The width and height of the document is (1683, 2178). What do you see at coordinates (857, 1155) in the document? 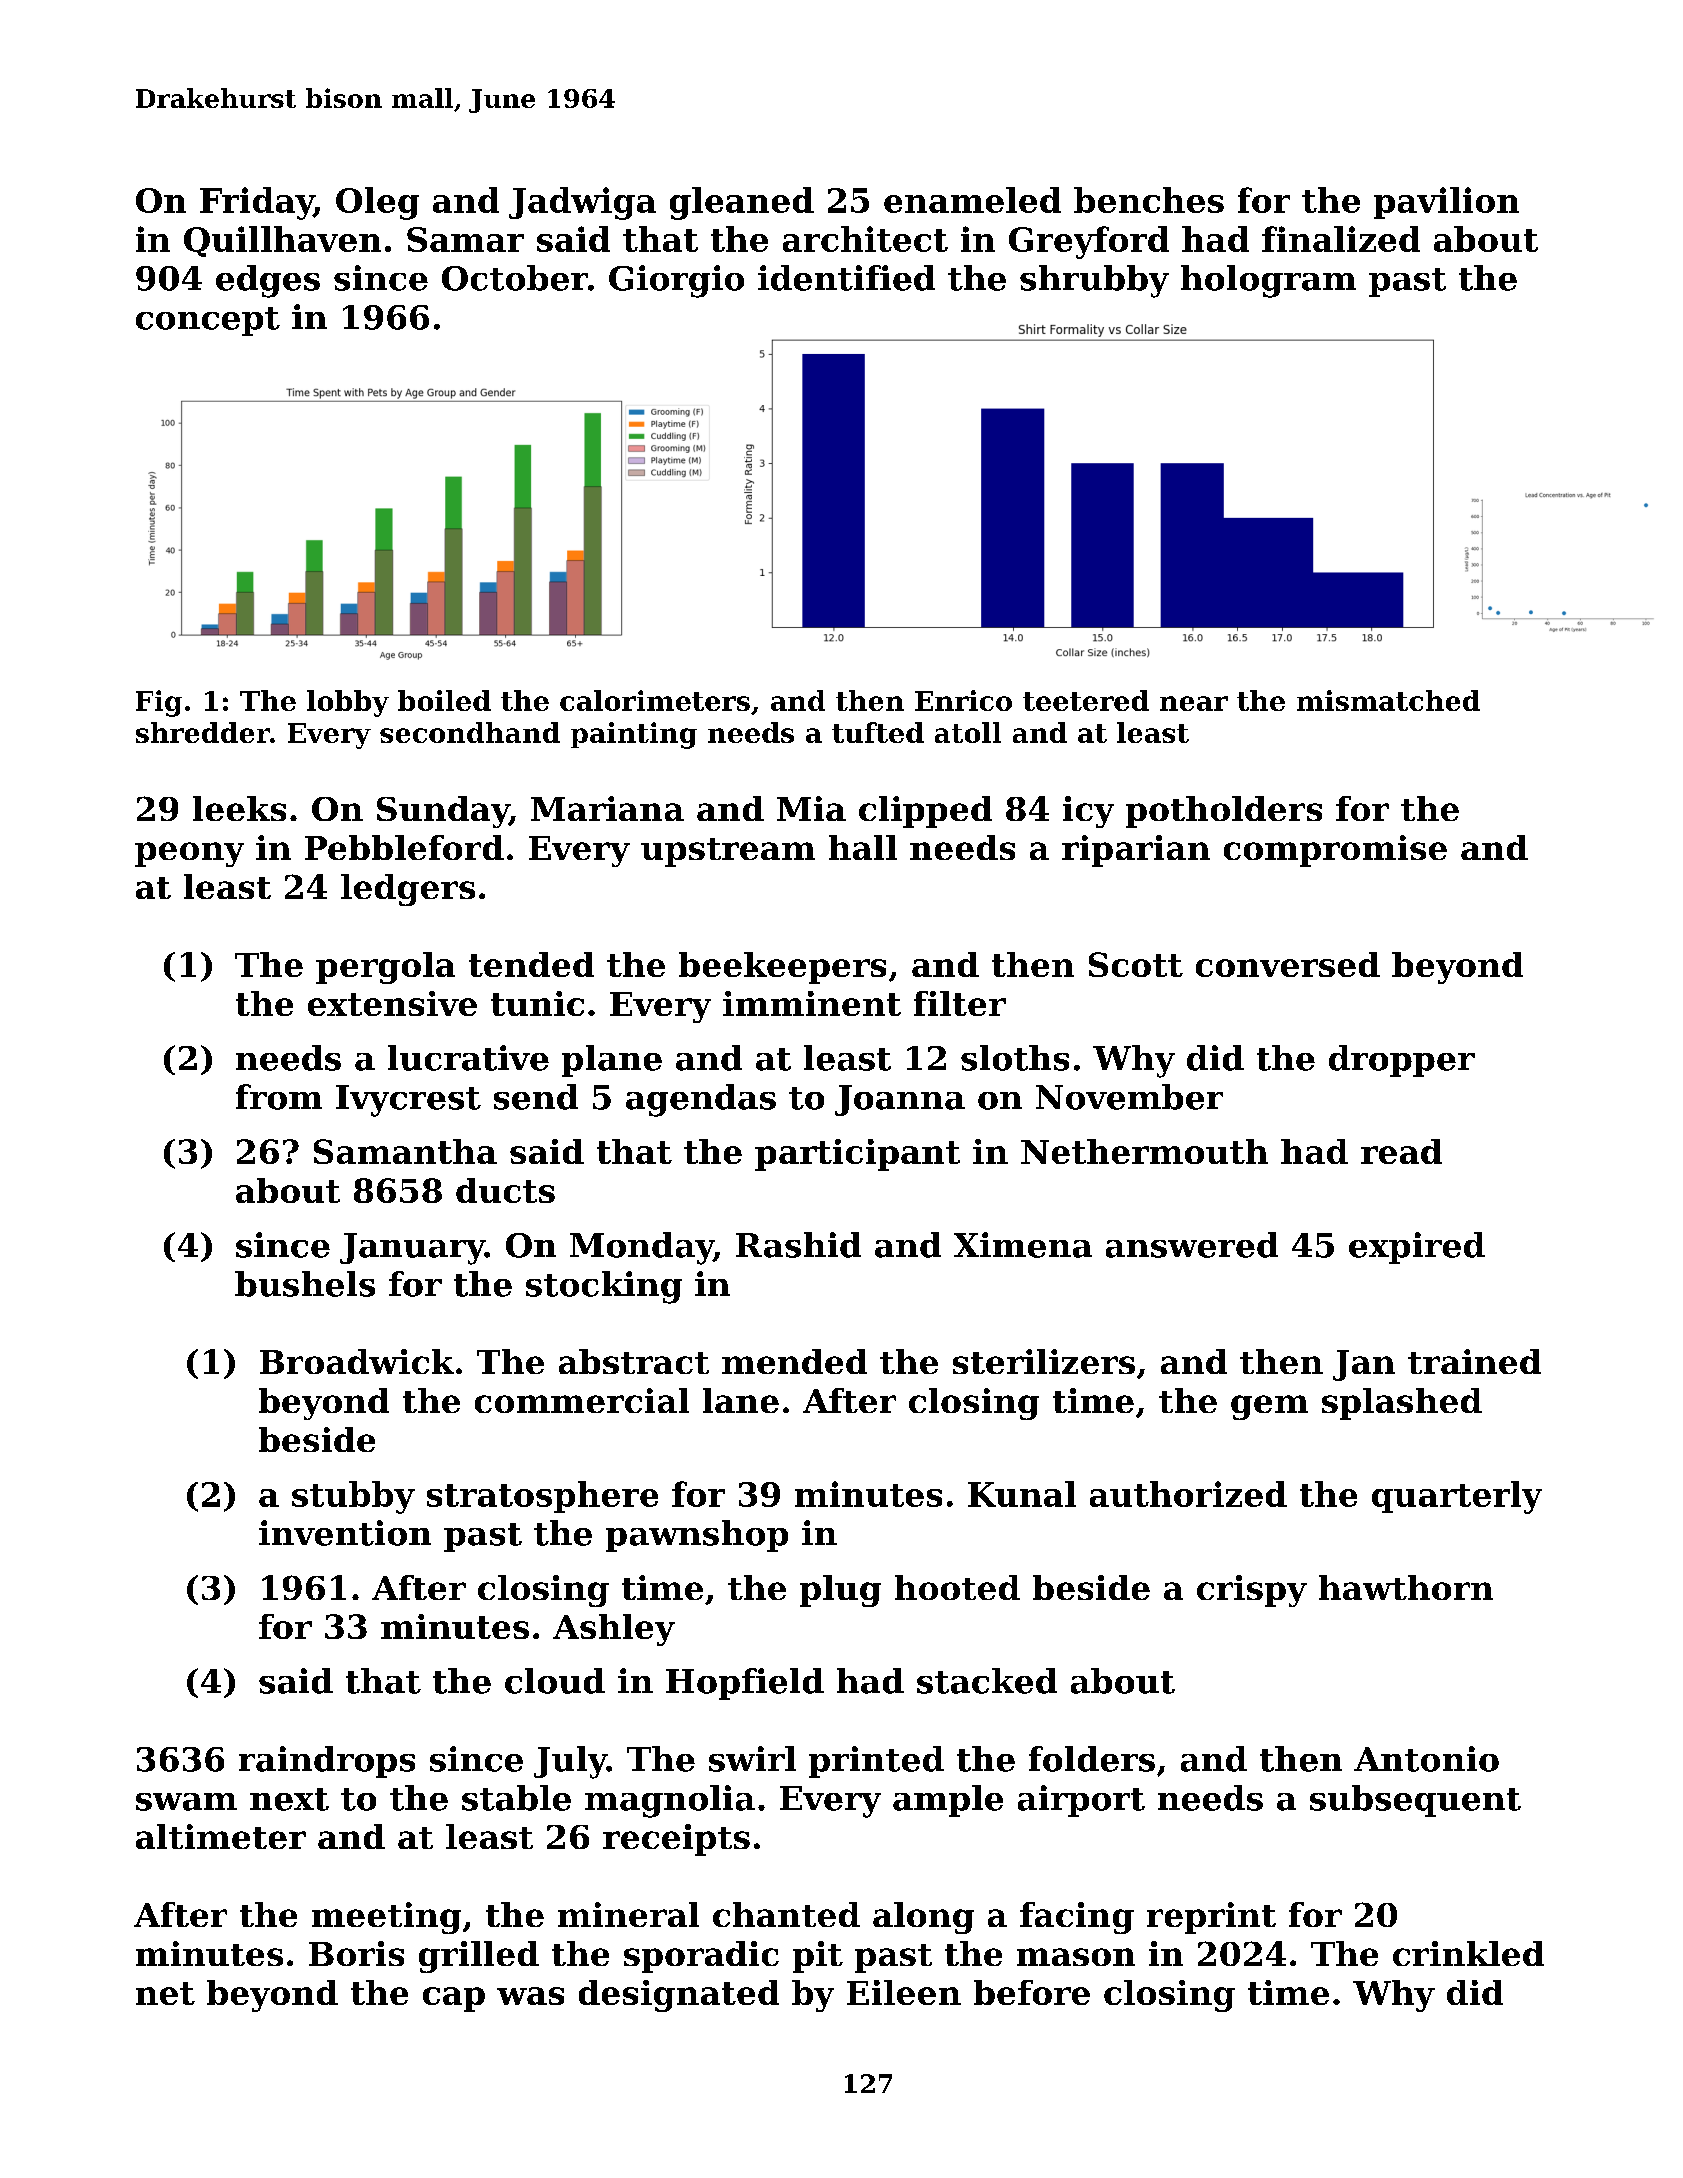
I see `participant` at bounding box center [857, 1155].
